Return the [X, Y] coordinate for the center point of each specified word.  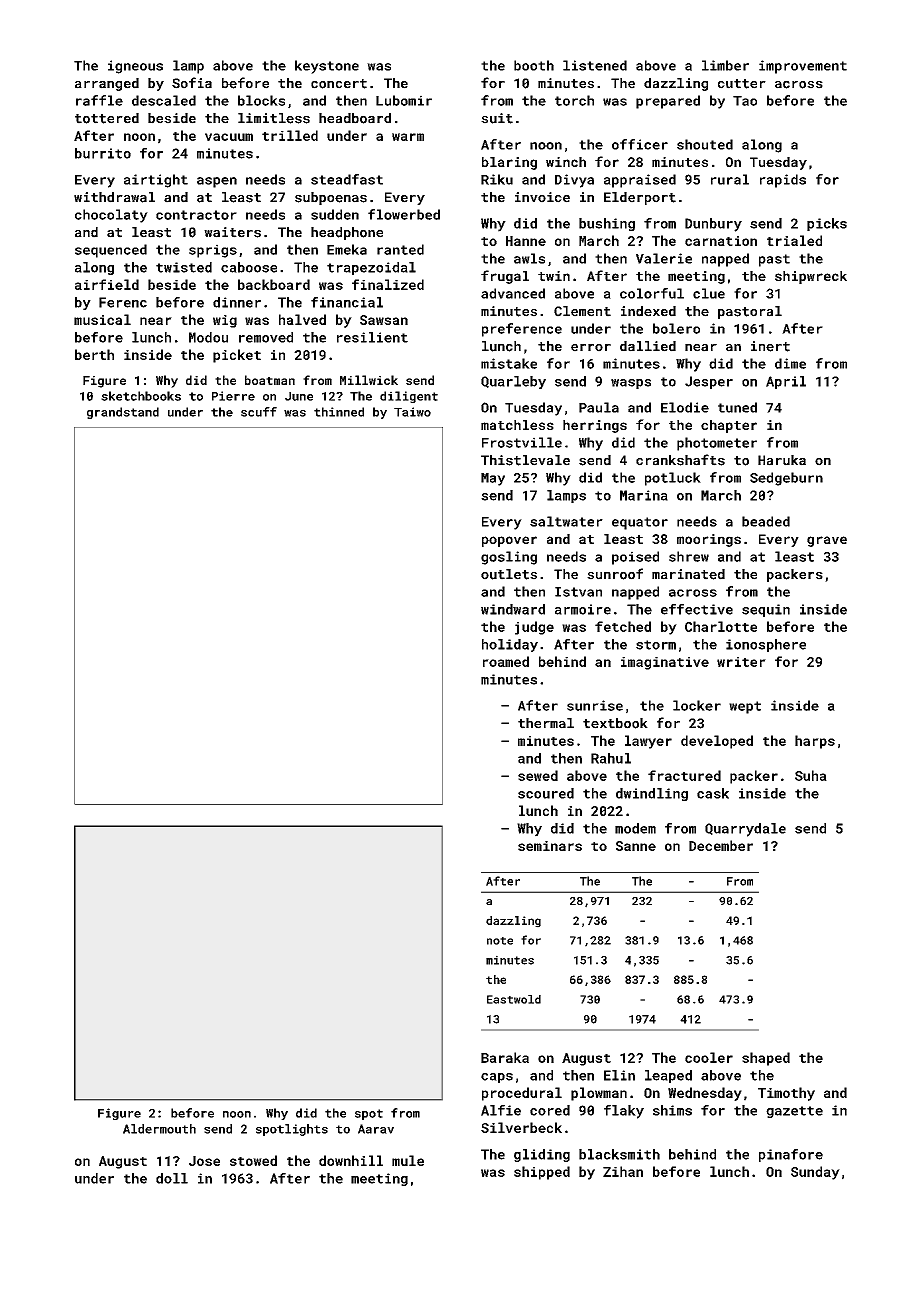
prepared [668, 102]
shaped [766, 1059]
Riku [497, 179]
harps [815, 742]
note [500, 941]
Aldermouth [159, 1129]
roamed [506, 661]
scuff [259, 412]
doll [172, 1178]
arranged [107, 84]
